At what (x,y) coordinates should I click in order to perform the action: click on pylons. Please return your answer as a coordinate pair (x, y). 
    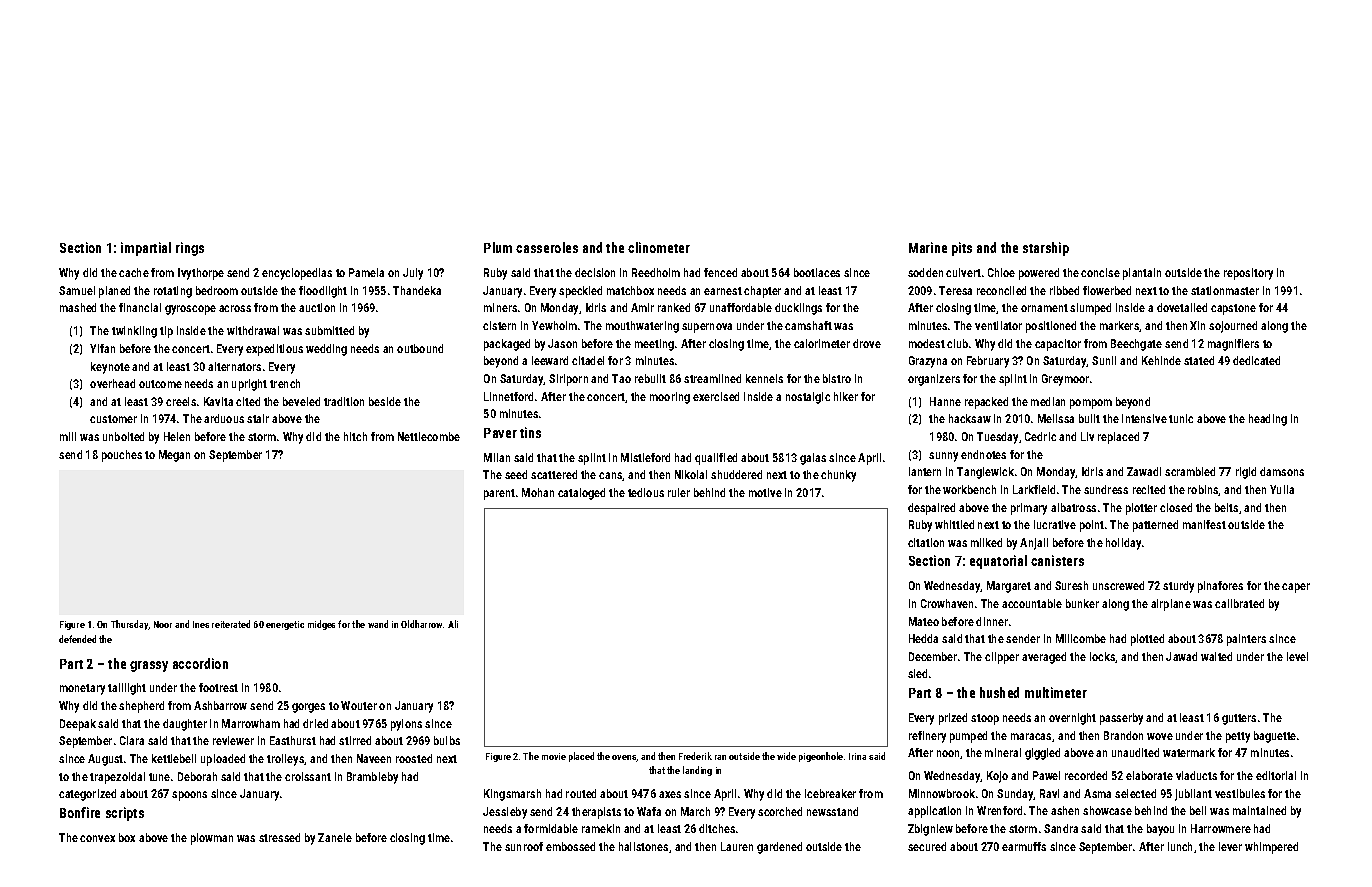
    Looking at the image, I should click on (406, 725).
